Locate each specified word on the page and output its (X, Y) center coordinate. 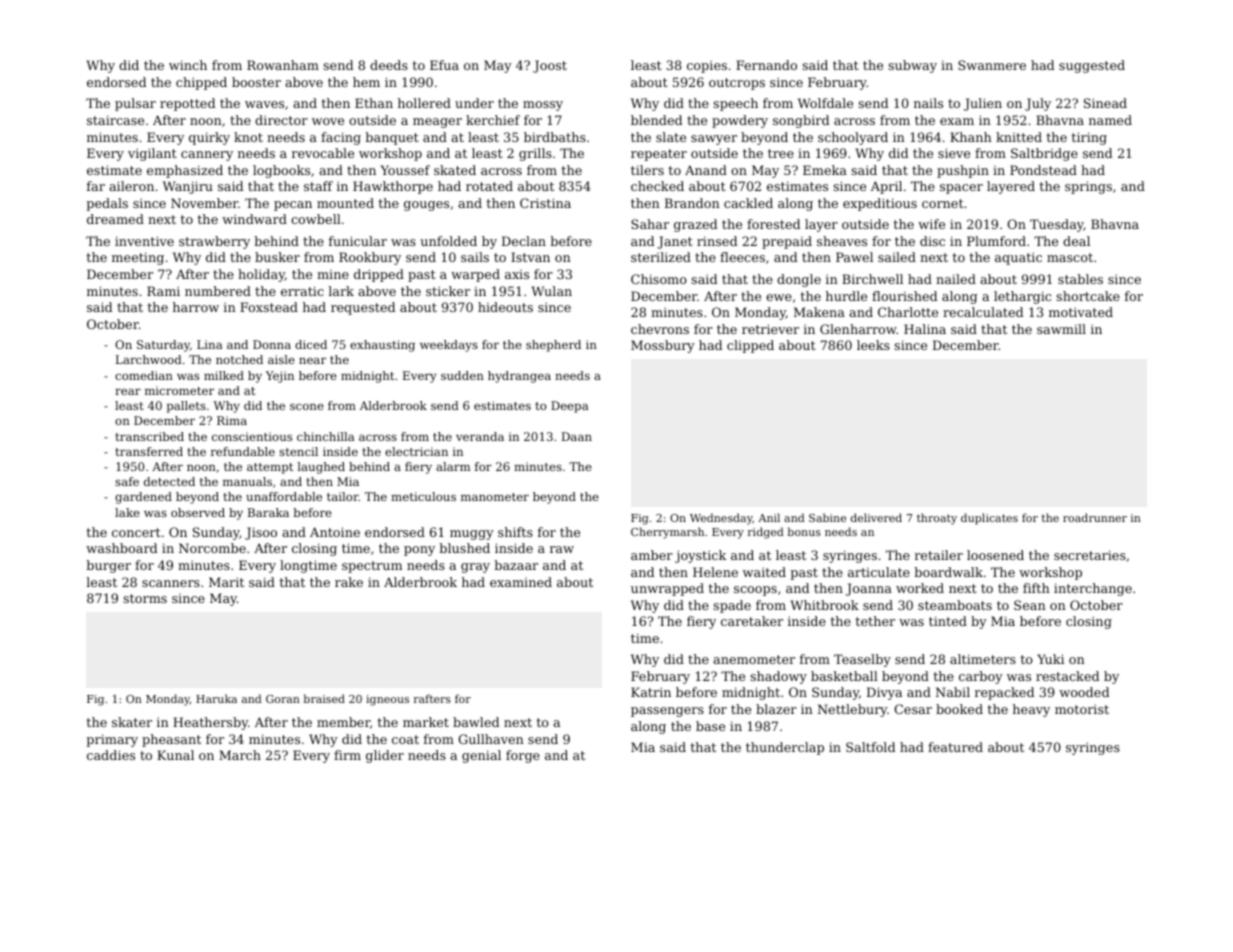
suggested (1092, 66)
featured (955, 747)
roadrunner (1095, 517)
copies (707, 66)
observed (198, 512)
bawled (476, 722)
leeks (873, 345)
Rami (163, 291)
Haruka (216, 698)
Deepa (570, 407)
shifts (515, 532)
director (281, 120)
